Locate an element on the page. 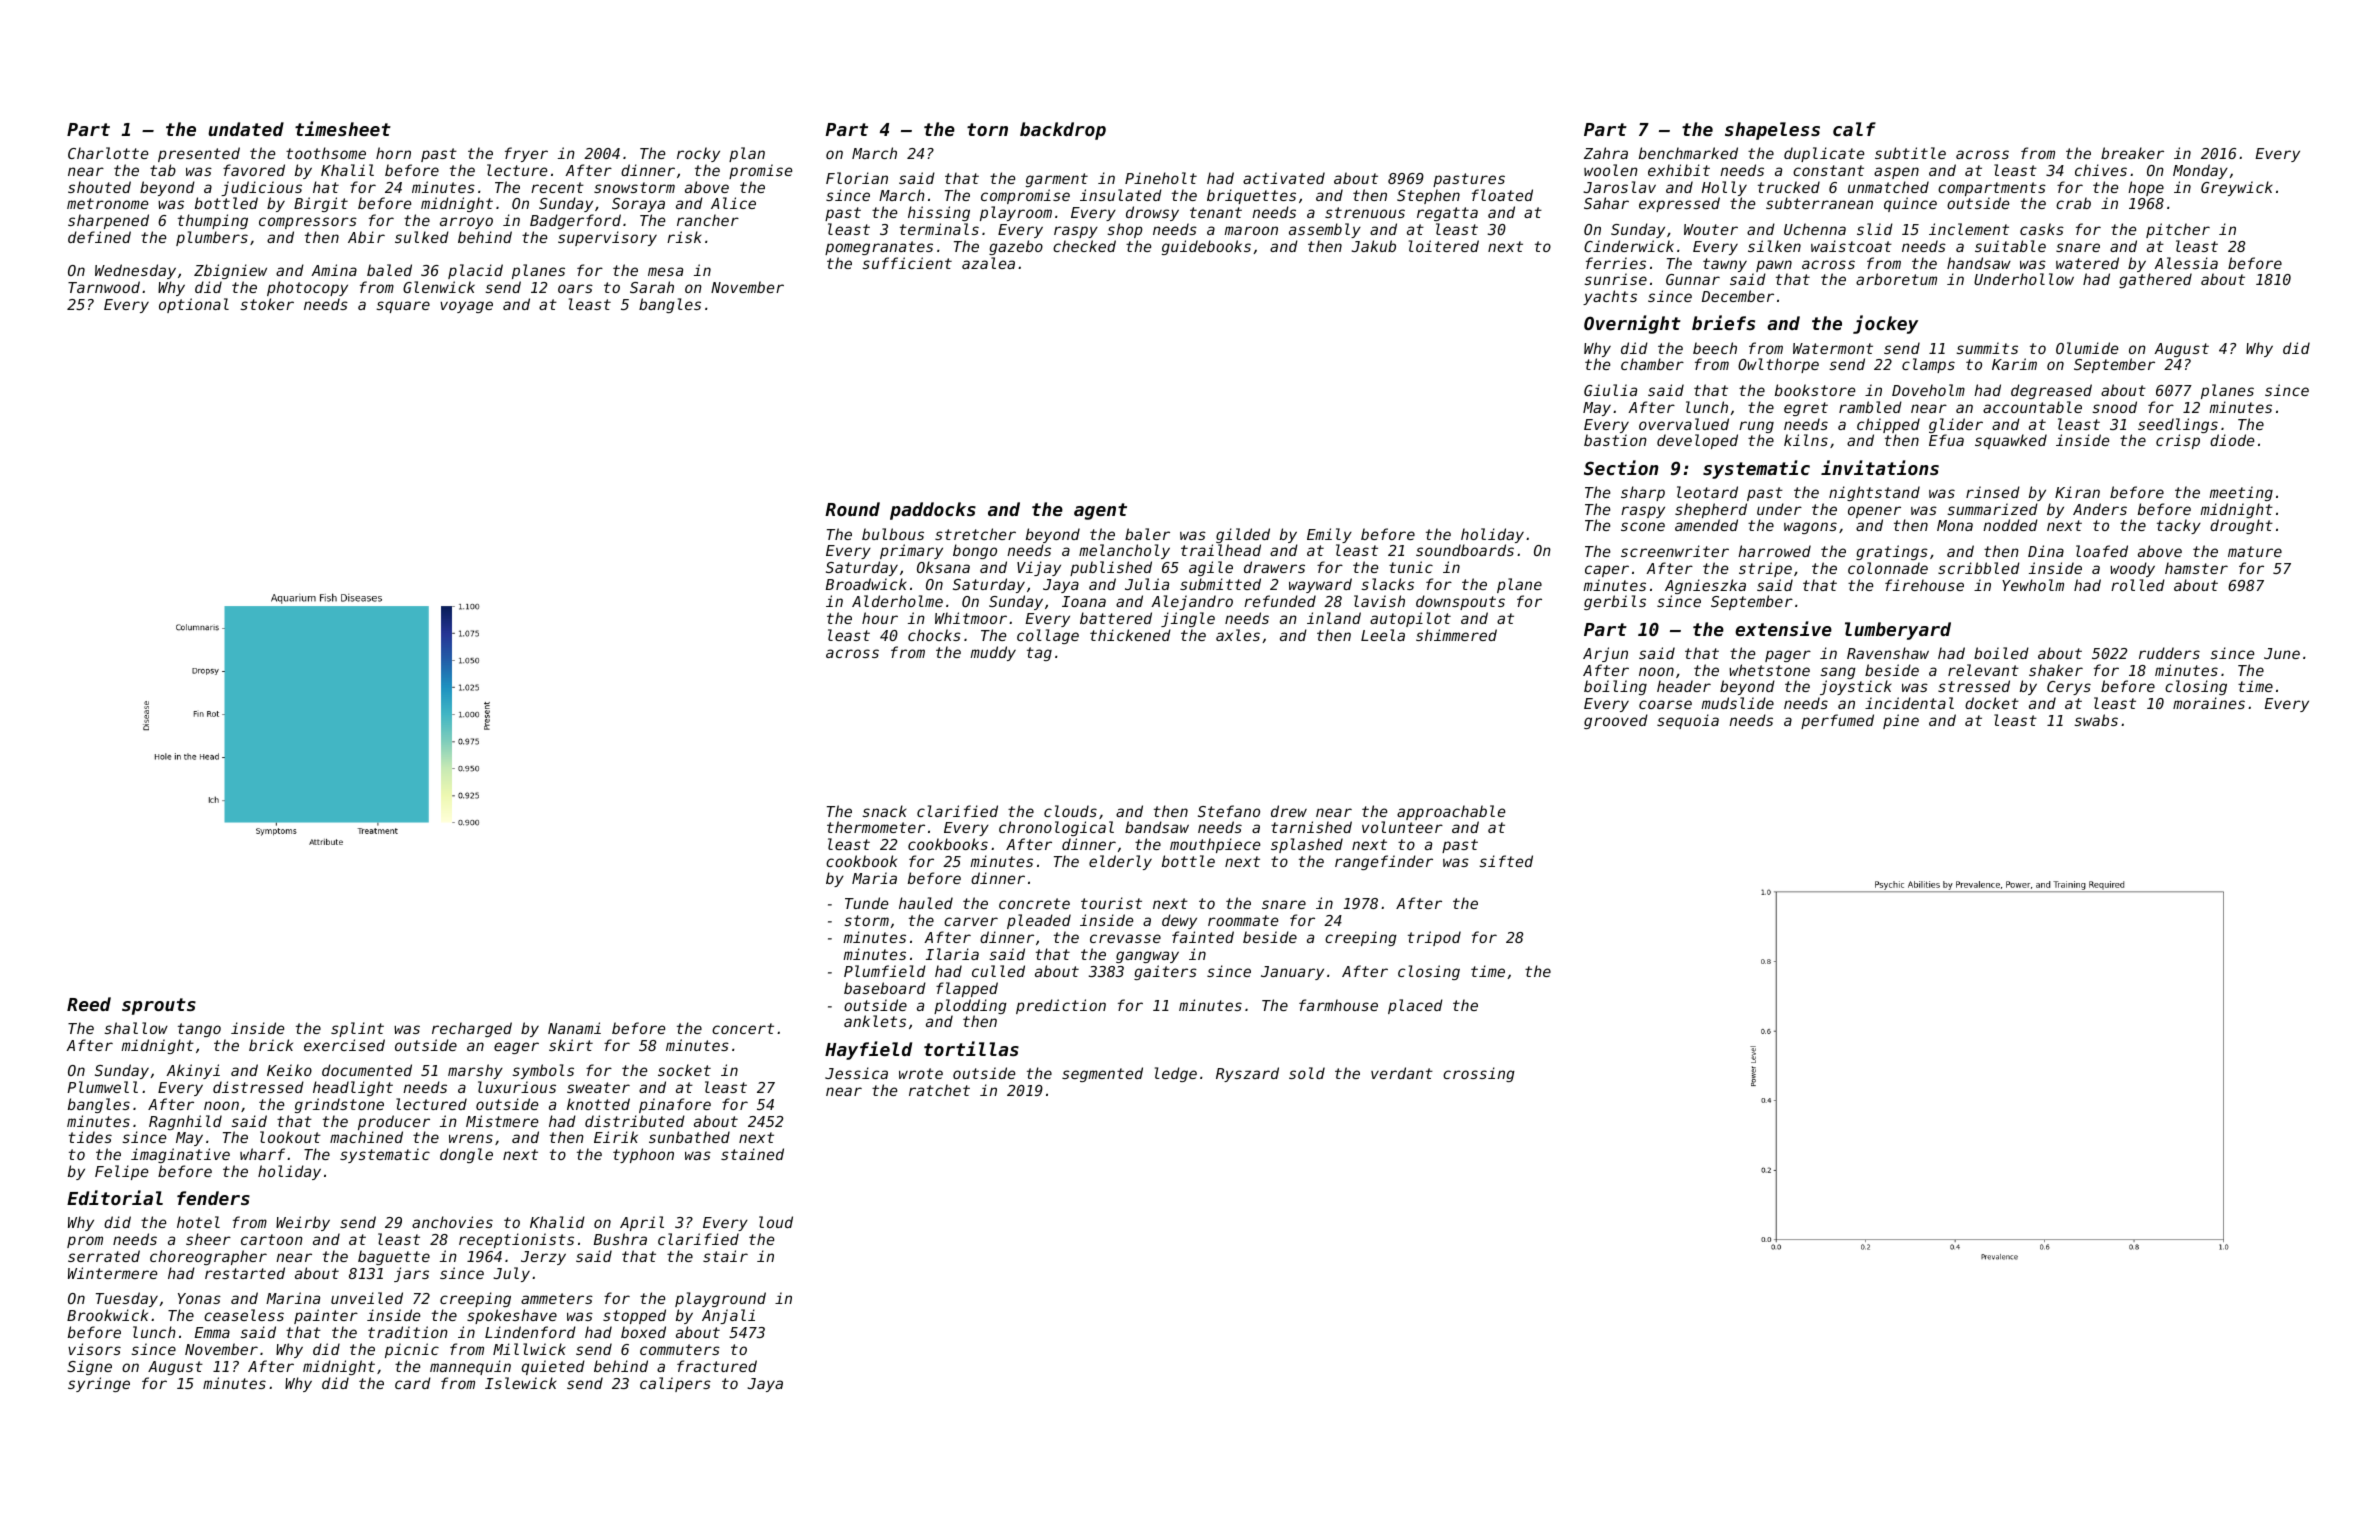 The image size is (2380, 1540). gathered is located at coordinates (2155, 280).
